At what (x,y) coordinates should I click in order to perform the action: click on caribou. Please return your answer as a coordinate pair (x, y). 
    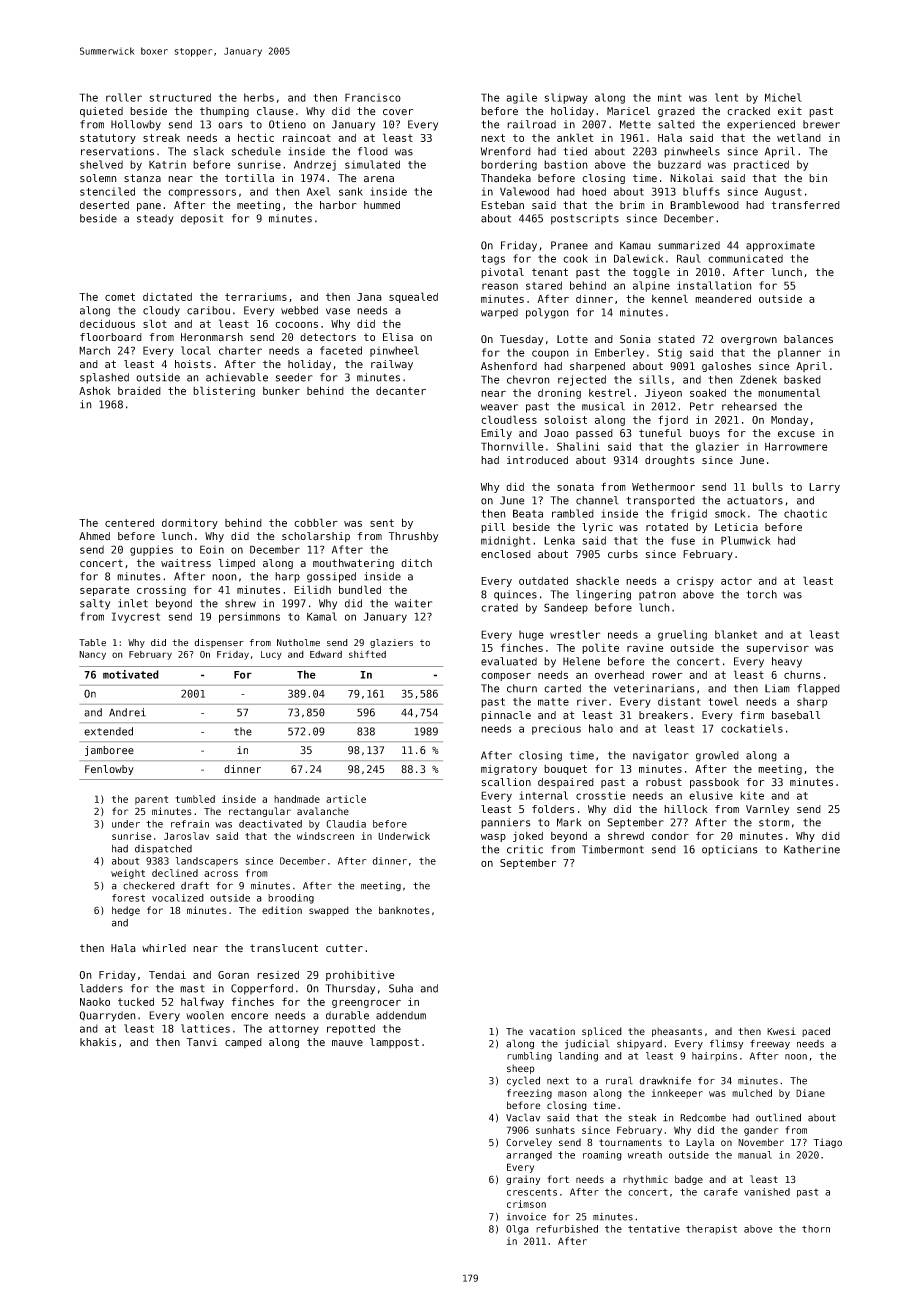
    Looking at the image, I should click on (208, 310).
